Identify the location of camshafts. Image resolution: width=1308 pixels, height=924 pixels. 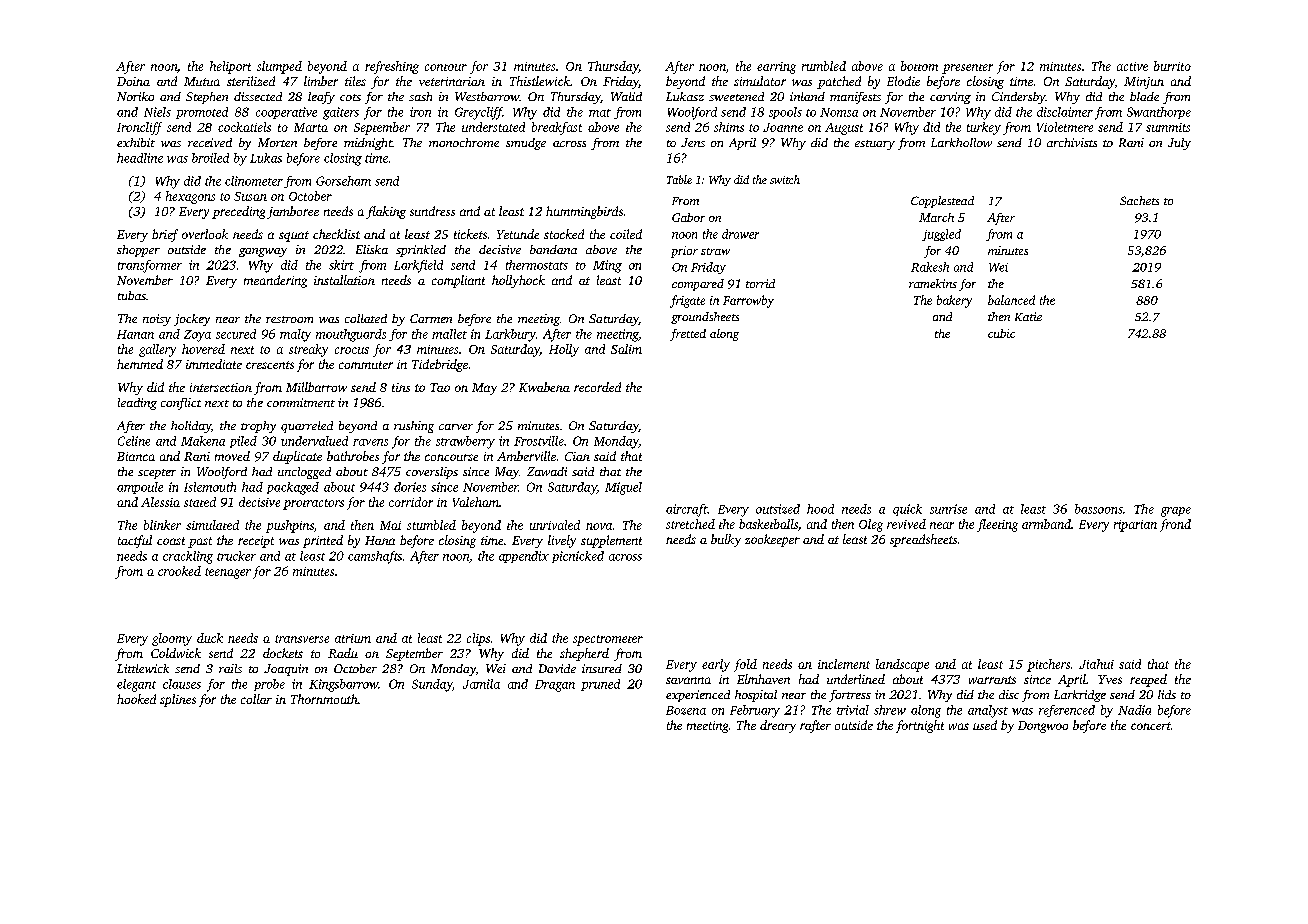
(375, 557).
